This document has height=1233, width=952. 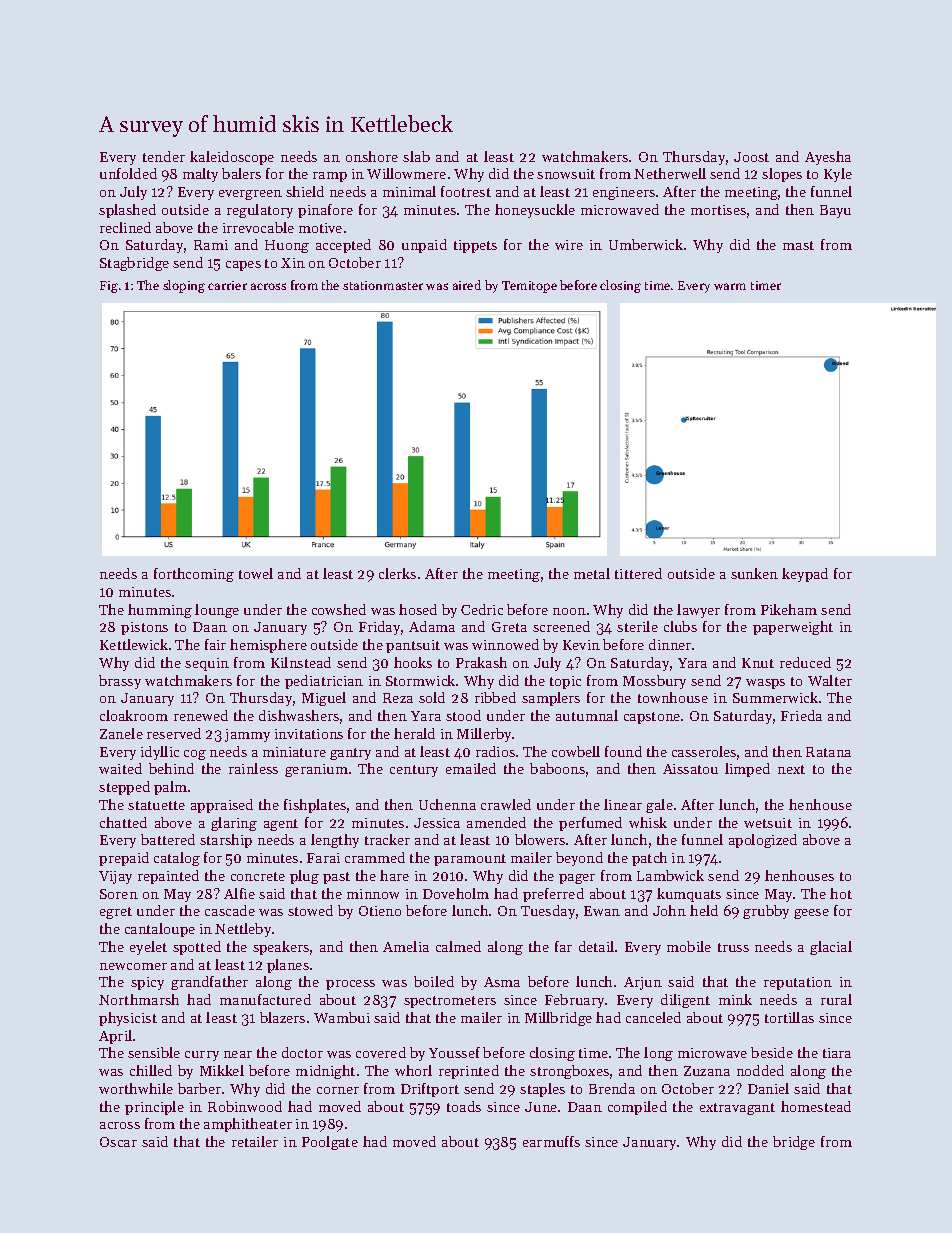 I want to click on Doveholm, so click(x=456, y=893).
